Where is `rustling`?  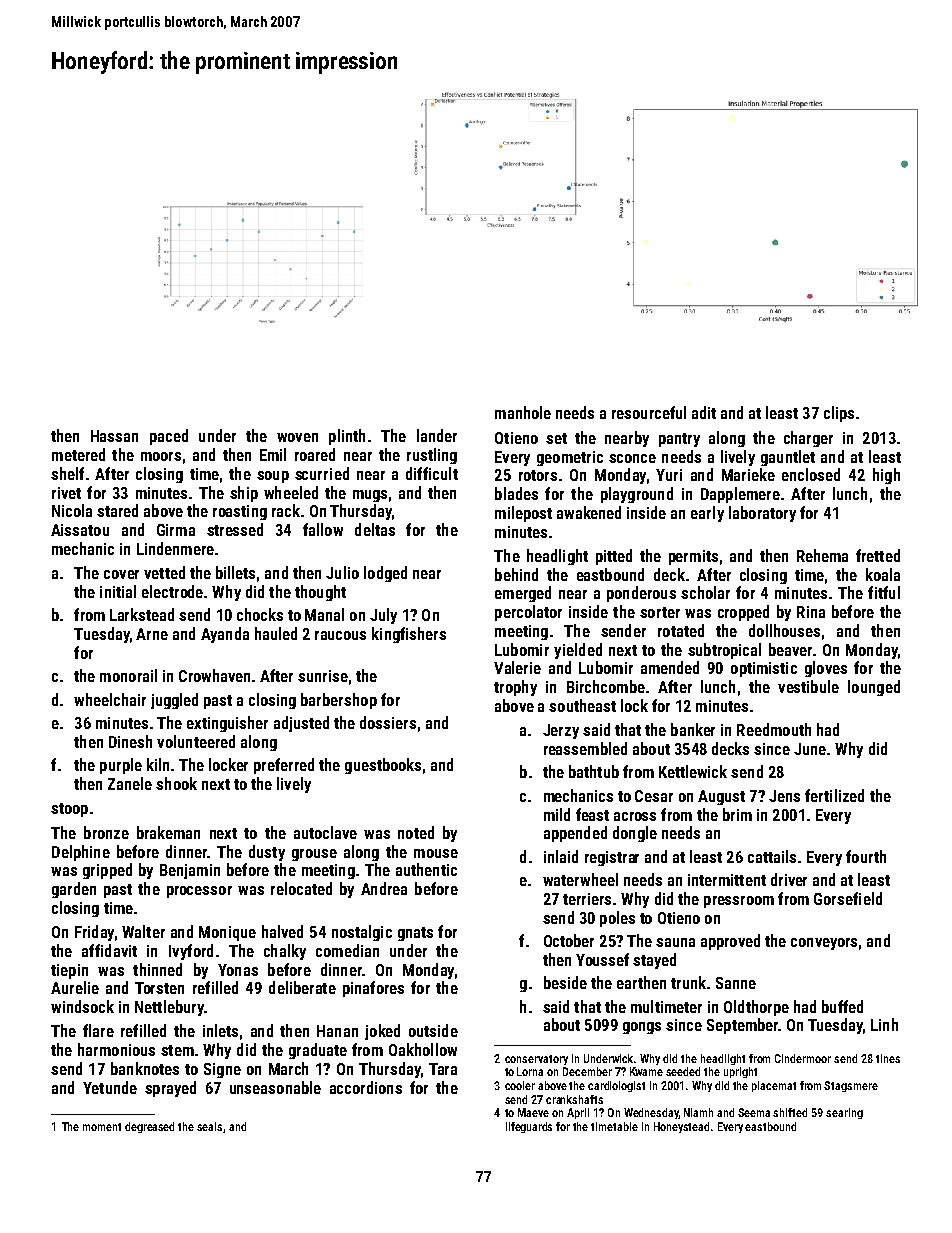
rustling is located at coordinates (432, 456).
